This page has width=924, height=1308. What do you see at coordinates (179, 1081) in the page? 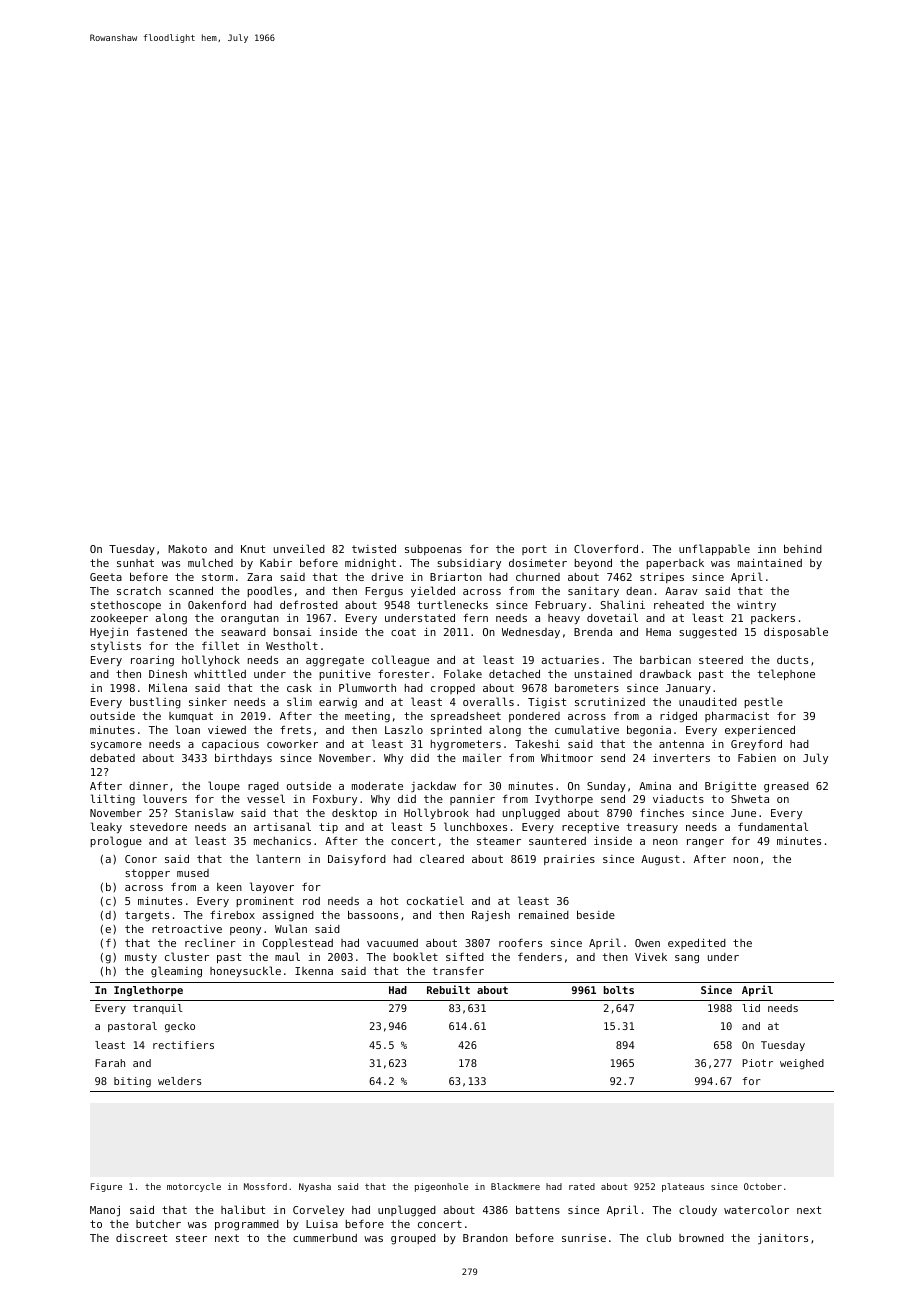
I see `welders` at bounding box center [179, 1081].
